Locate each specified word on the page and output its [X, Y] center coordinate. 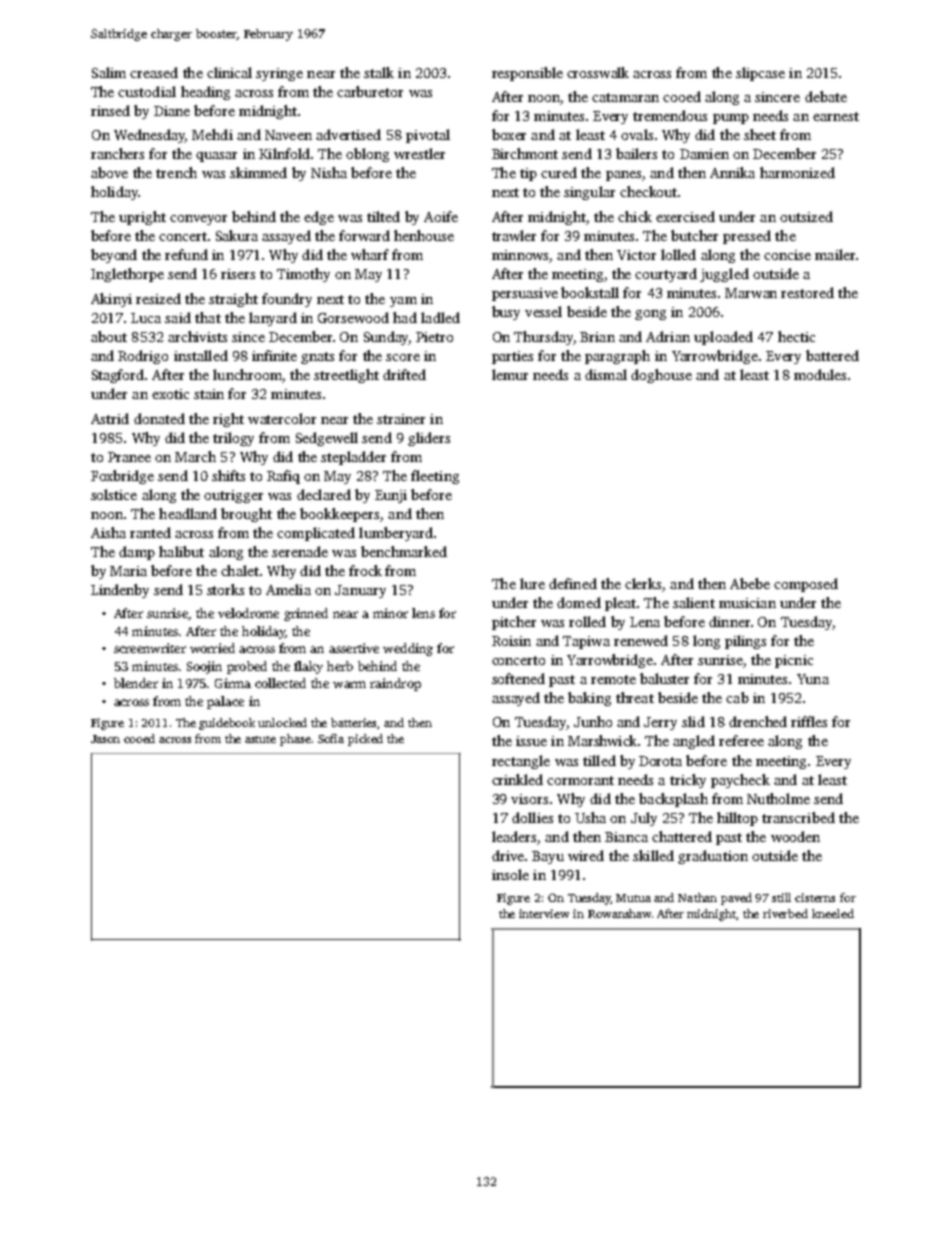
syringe [279, 74]
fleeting [435, 477]
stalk [379, 72]
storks [225, 589]
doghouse [661, 376]
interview [544, 913]
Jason [105, 739]
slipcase [760, 74]
